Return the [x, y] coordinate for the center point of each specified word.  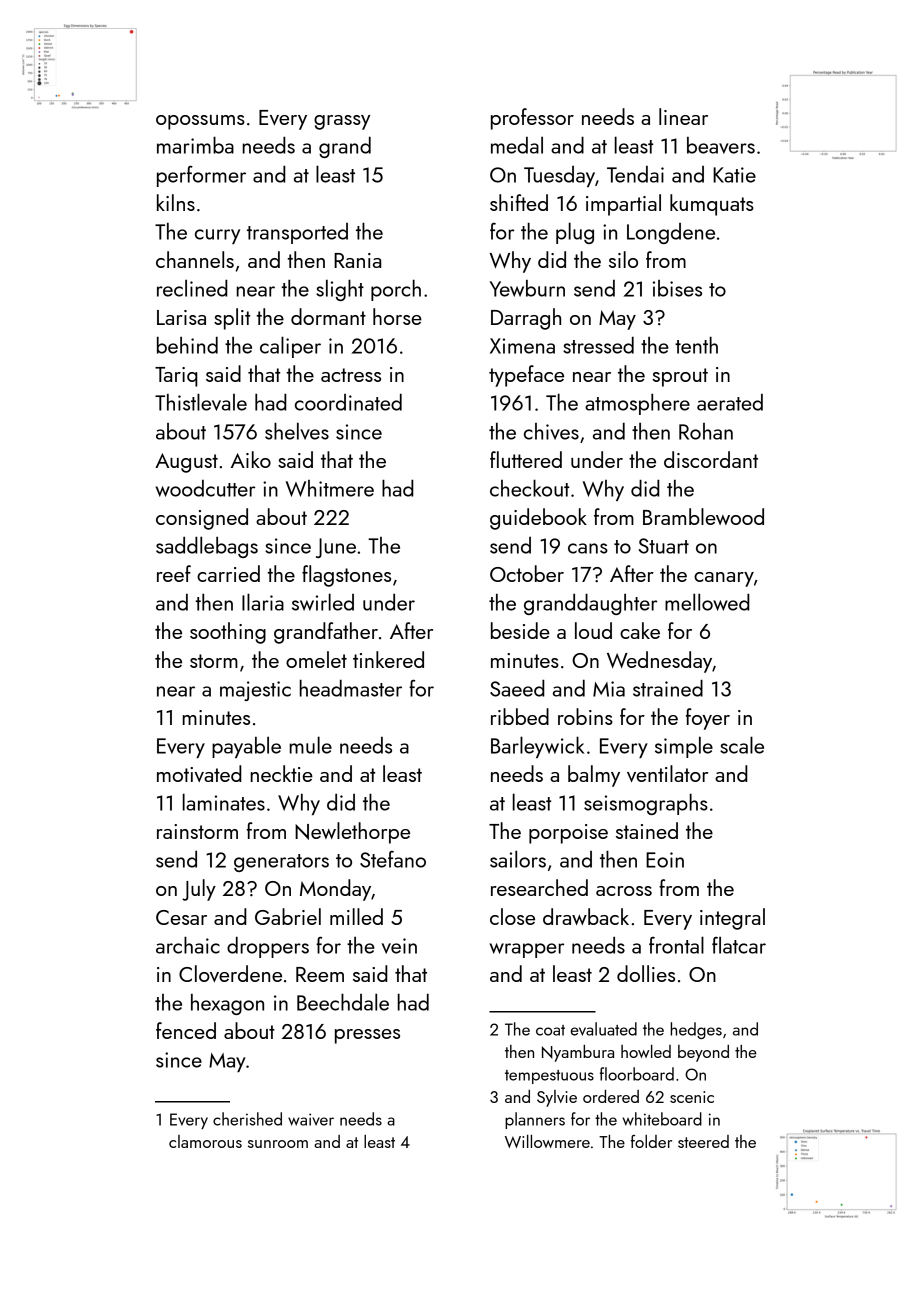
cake [640, 630]
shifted [519, 202]
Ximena [522, 346]
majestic [255, 691]
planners [535, 1120]
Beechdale [343, 1002]
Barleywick [537, 747]
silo [623, 259]
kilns [176, 202]
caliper [290, 347]
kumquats [712, 205]
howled [646, 1051]
